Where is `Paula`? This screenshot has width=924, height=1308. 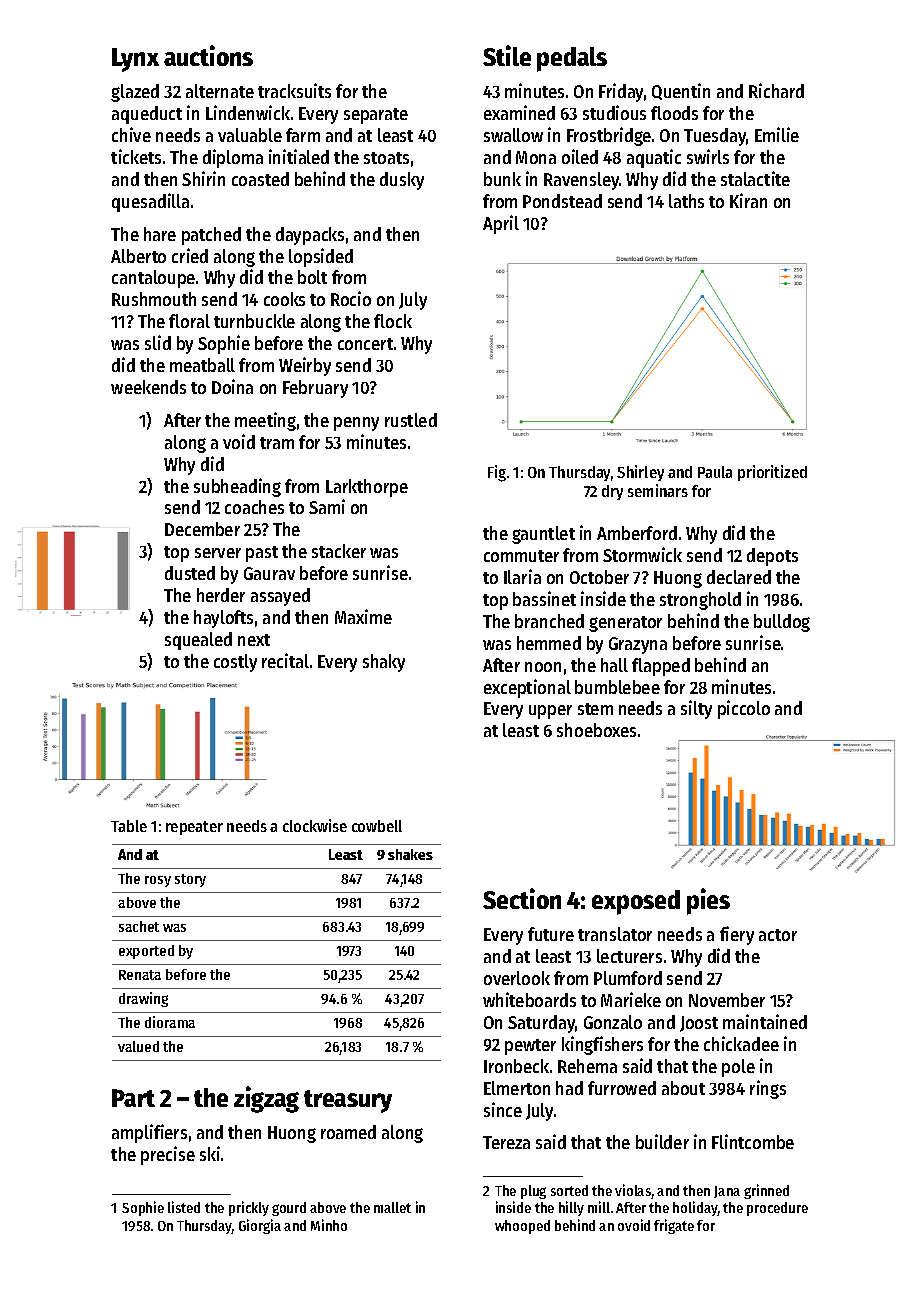
Paula is located at coordinates (715, 472).
